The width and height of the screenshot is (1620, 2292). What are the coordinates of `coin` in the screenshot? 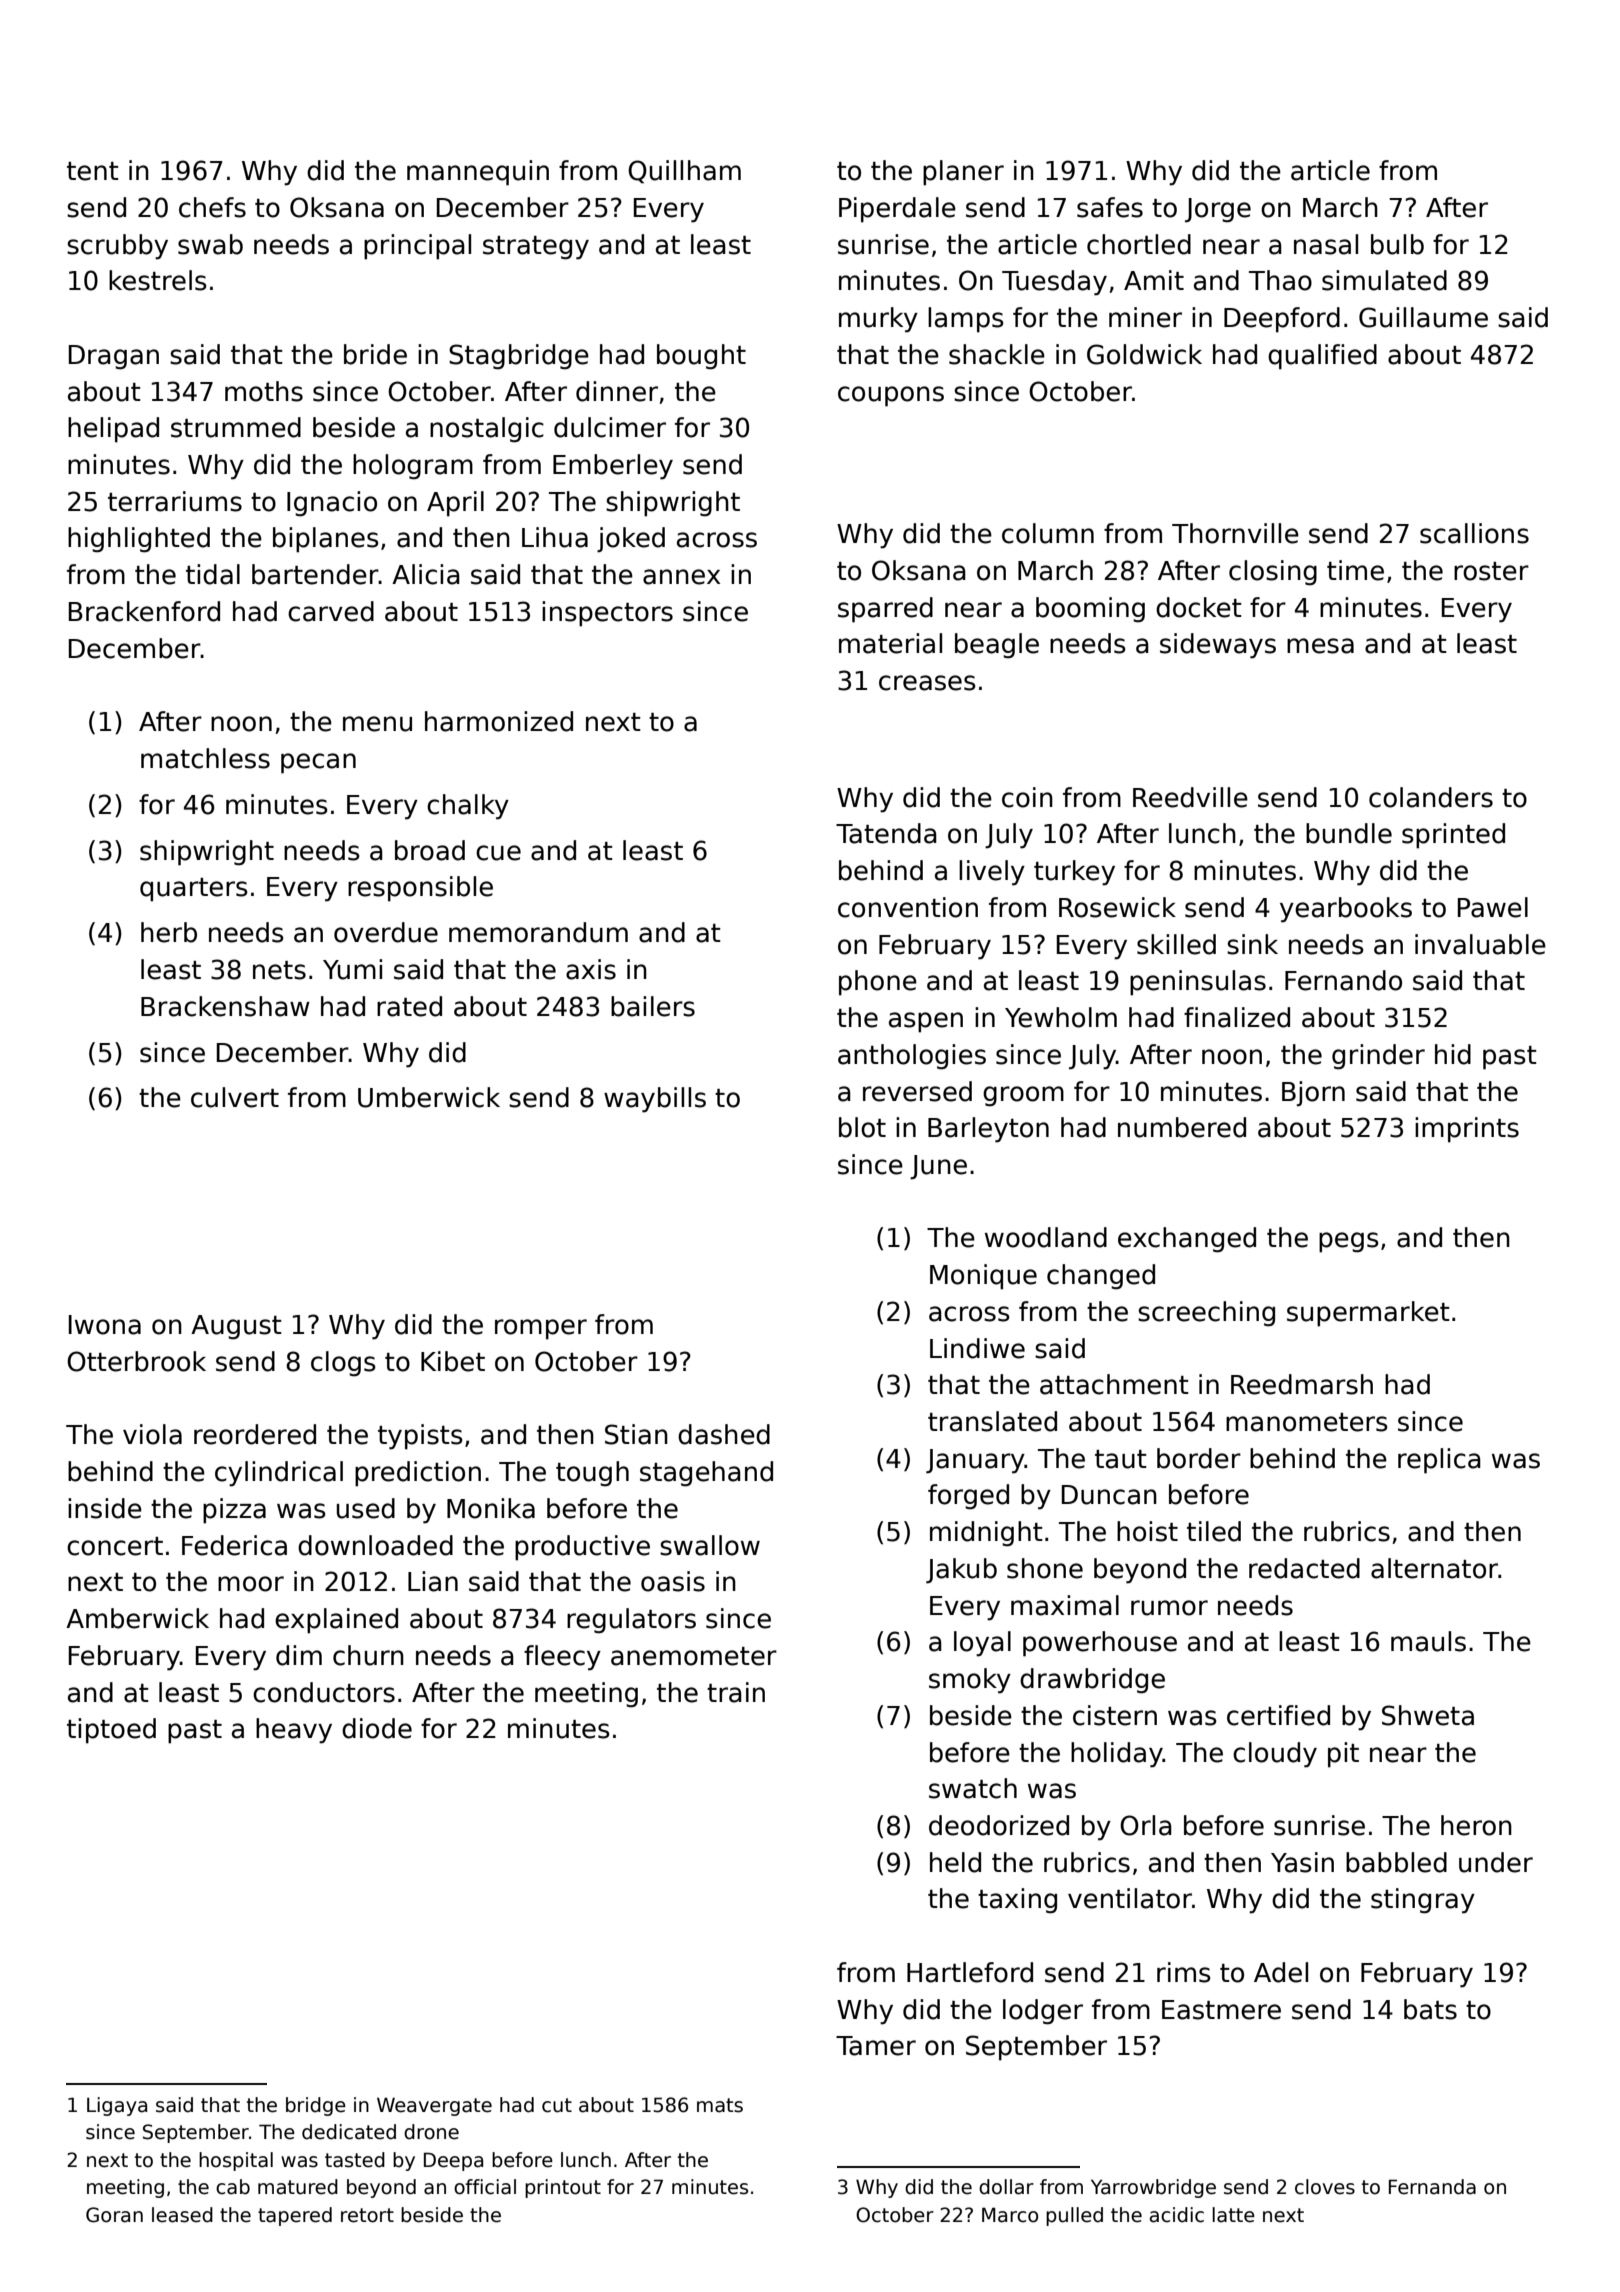 It's located at (1027, 797).
